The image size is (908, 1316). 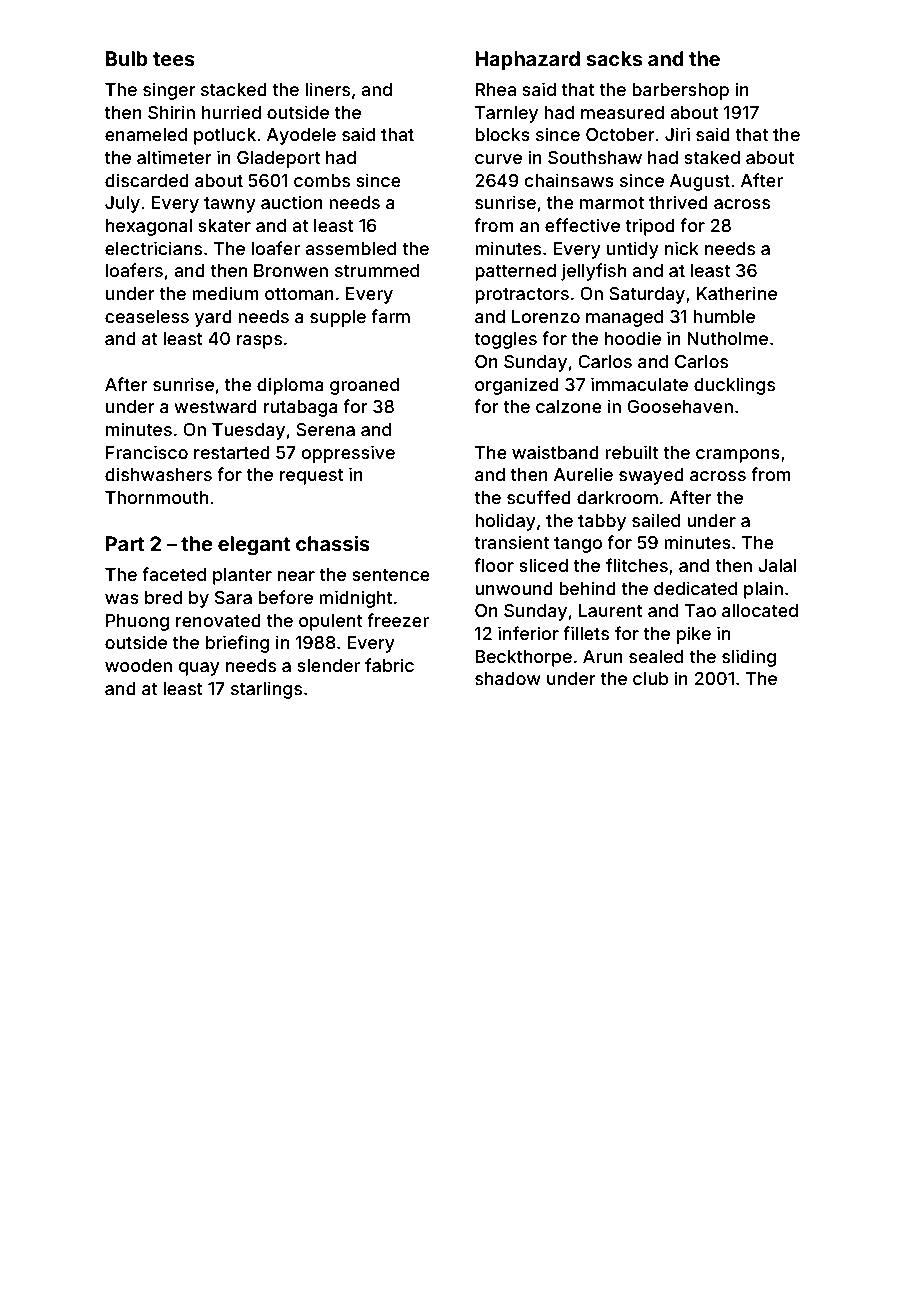 What do you see at coordinates (333, 543) in the document?
I see `chassis` at bounding box center [333, 543].
